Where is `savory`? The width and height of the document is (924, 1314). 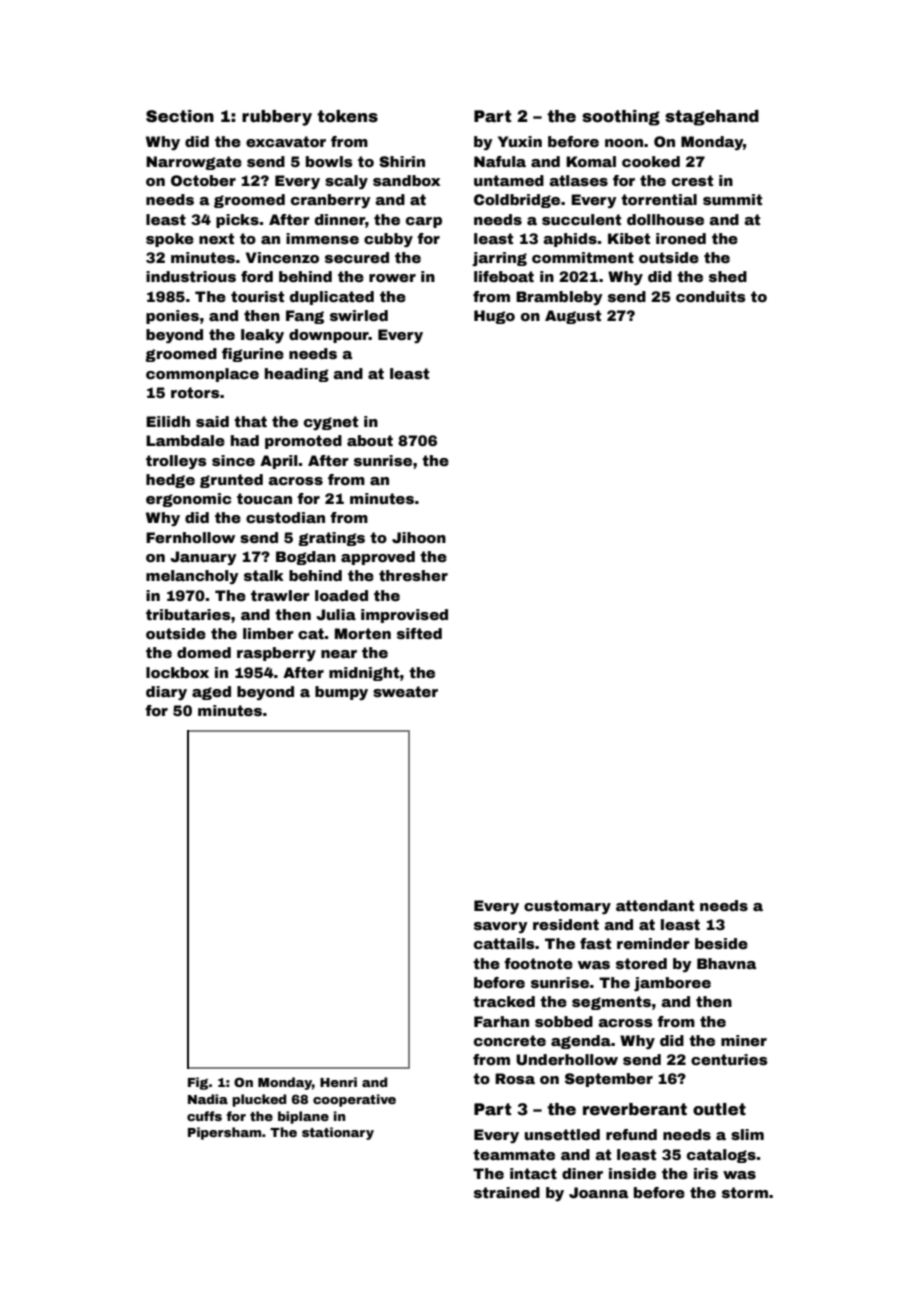
savory is located at coordinates (501, 928).
